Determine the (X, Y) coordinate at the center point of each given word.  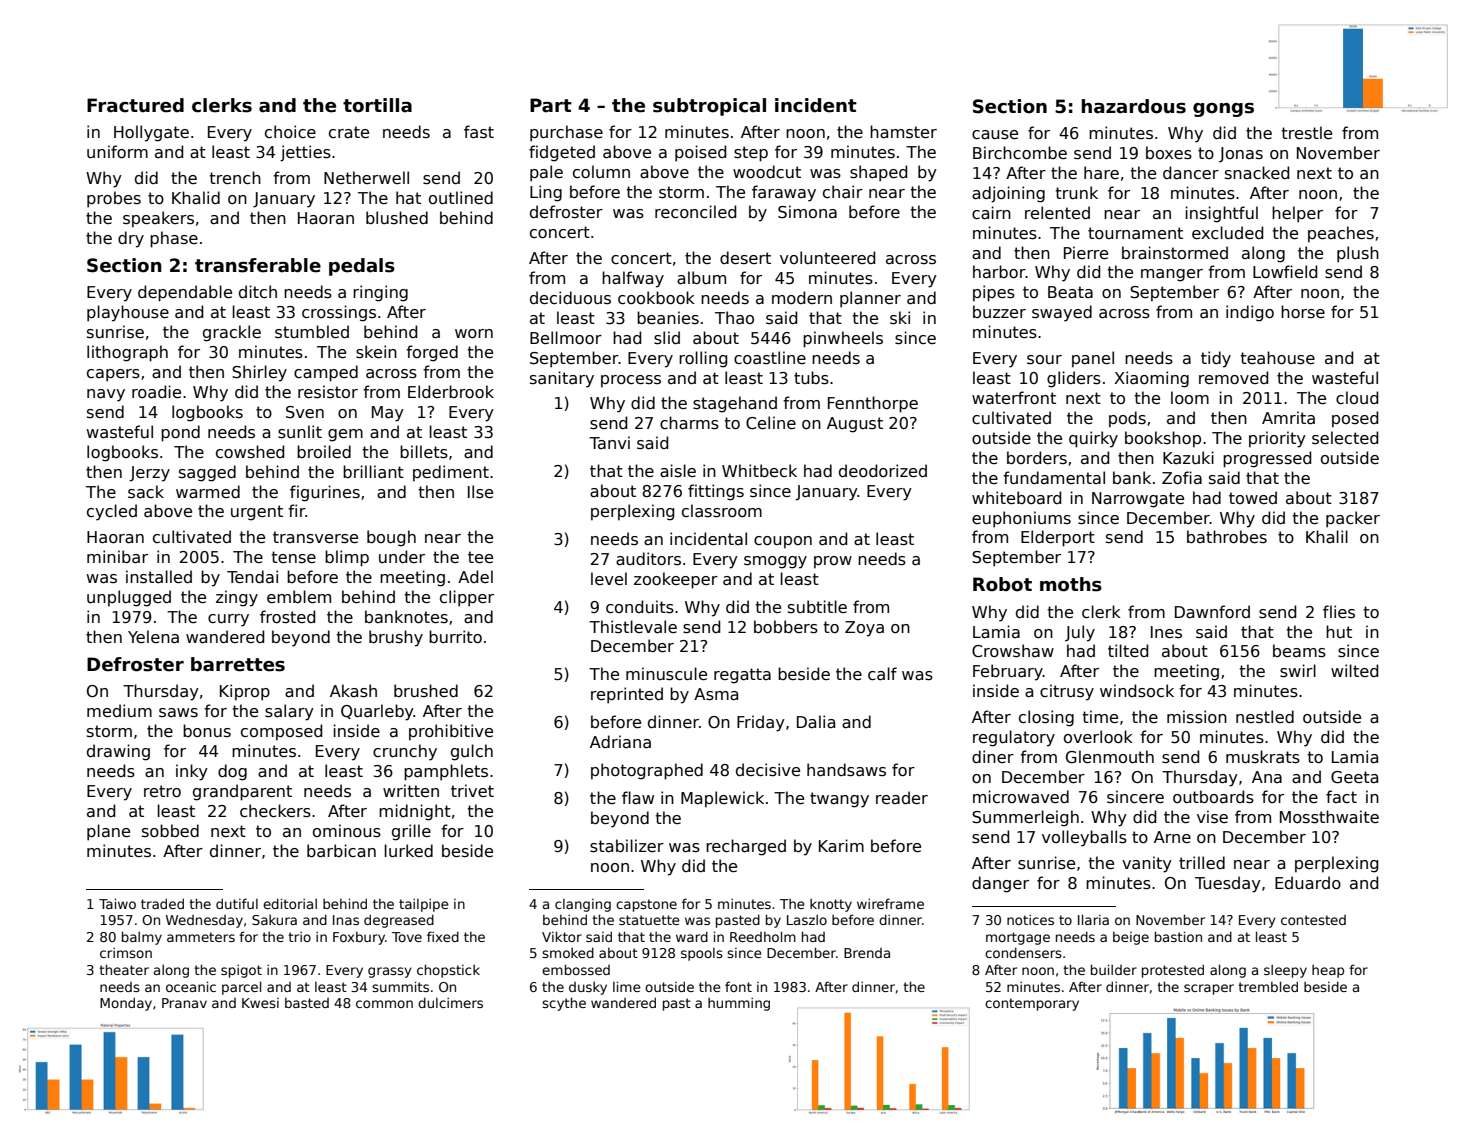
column (601, 171)
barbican (341, 851)
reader (902, 797)
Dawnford (1212, 612)
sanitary (562, 379)
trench (235, 177)
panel (1093, 359)
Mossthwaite (1329, 817)
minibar (117, 557)
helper (1297, 214)
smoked (568, 952)
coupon (783, 542)
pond (180, 433)
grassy (390, 972)
